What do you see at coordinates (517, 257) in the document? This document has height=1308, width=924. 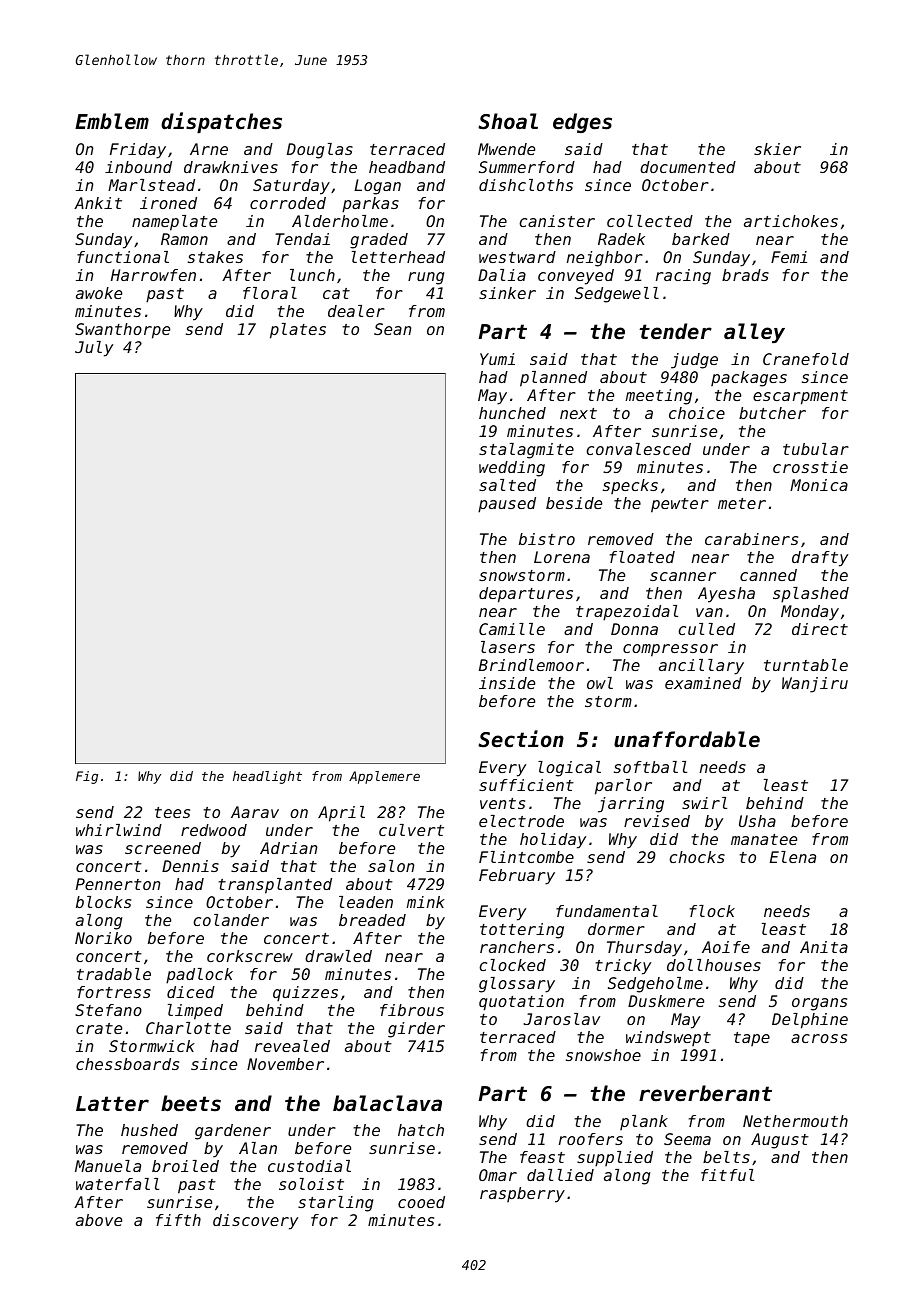 I see `westward` at bounding box center [517, 257].
